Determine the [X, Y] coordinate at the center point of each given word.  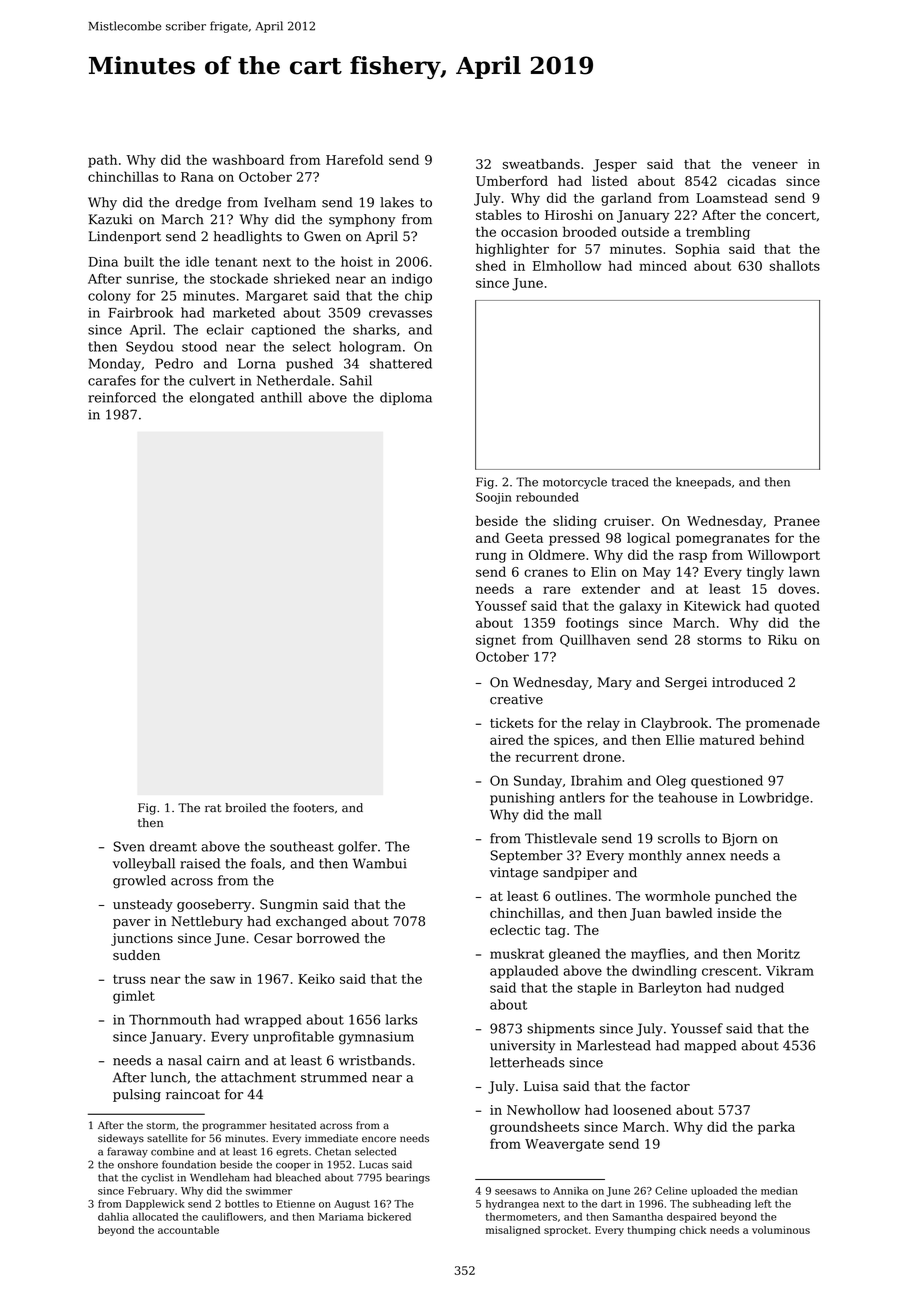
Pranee [797, 521]
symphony [362, 220]
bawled [689, 913]
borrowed [328, 938]
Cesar [273, 938]
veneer [775, 165]
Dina [103, 262]
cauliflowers [232, 1216]
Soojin [494, 498]
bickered [389, 1216]
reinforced [122, 397]
